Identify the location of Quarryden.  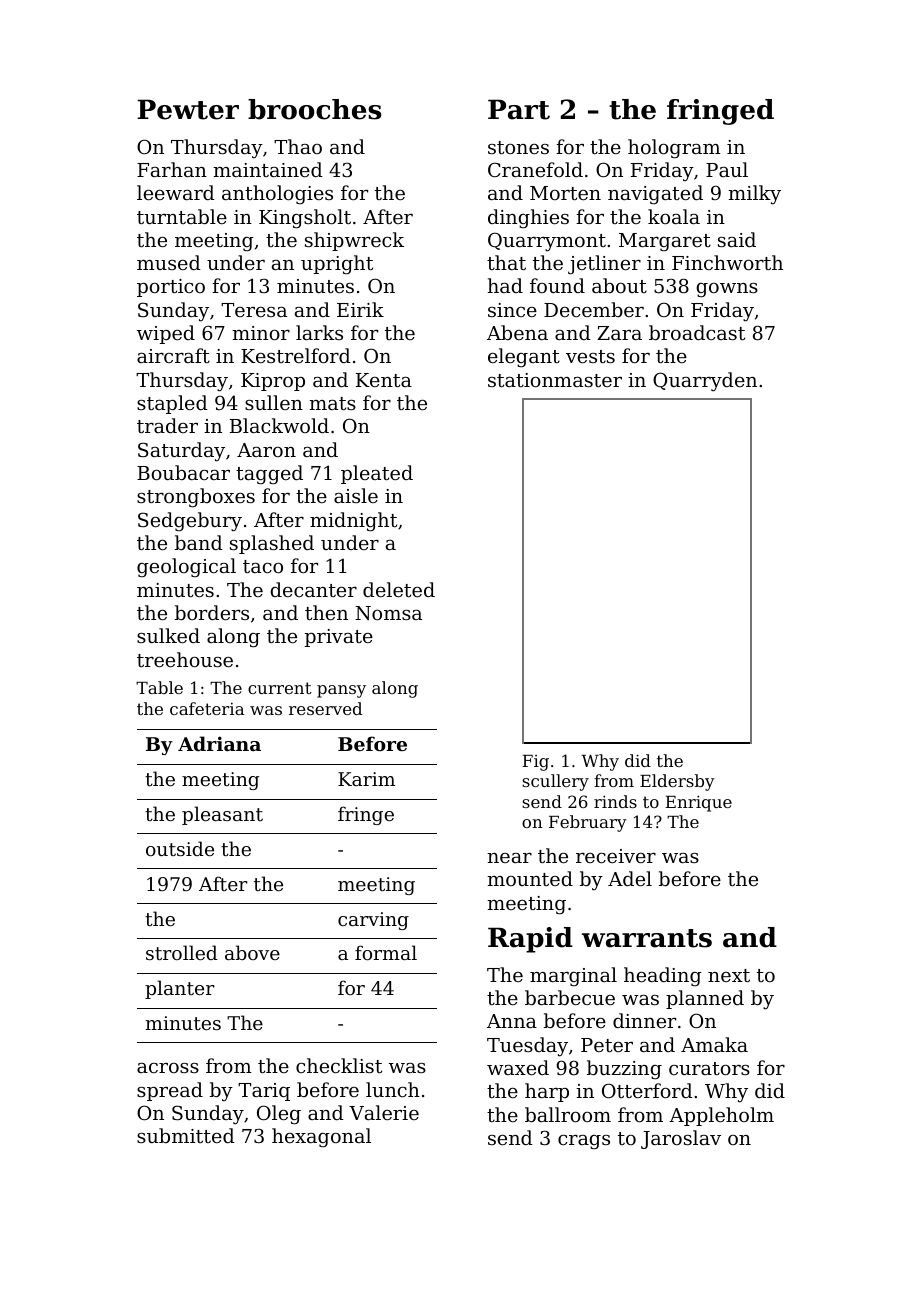
(705, 381).
